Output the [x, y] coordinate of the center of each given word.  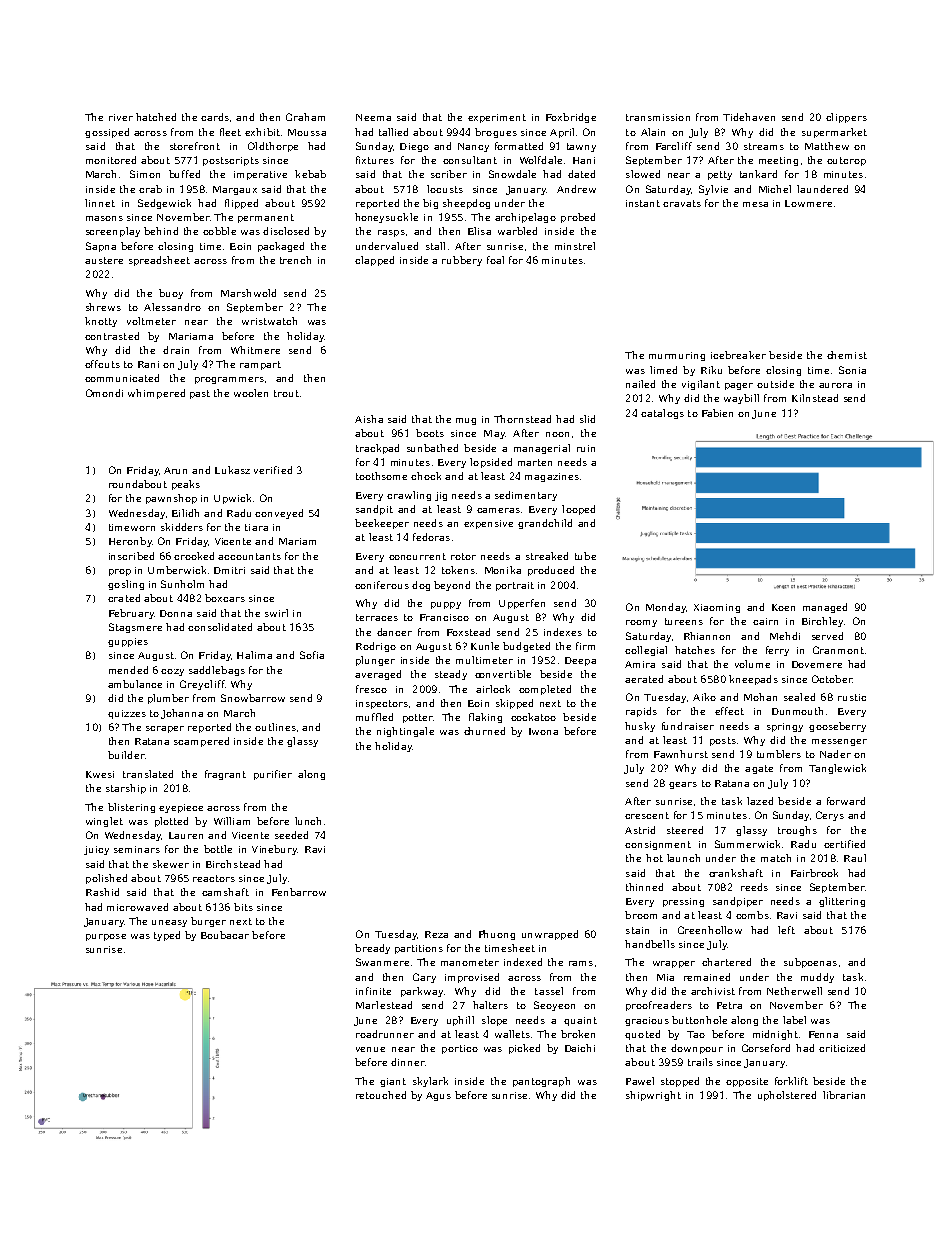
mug [466, 421]
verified [273, 470]
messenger [839, 742]
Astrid [640, 830]
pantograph [541, 1082]
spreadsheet [159, 261]
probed [578, 218]
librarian [844, 1095]
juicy [96, 850]
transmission [658, 117]
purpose [106, 937]
